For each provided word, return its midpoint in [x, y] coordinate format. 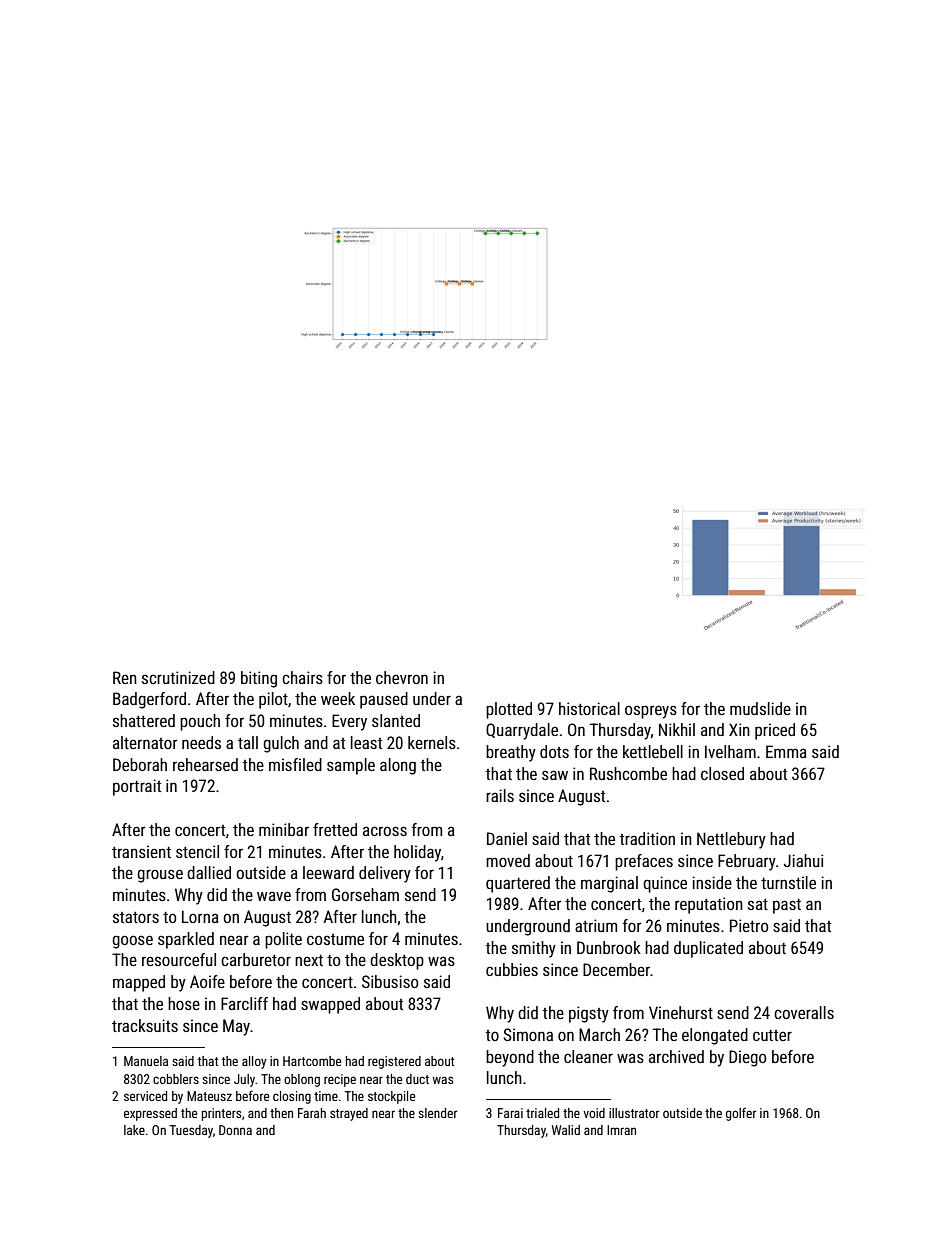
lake [134, 1130]
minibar [284, 829]
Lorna [200, 916]
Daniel [507, 838]
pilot [273, 700]
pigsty [589, 1014]
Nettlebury [731, 840]
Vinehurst [681, 1012]
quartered [518, 884]
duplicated [708, 949]
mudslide [760, 708]
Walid [566, 1130]
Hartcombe [312, 1061]
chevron [402, 677]
